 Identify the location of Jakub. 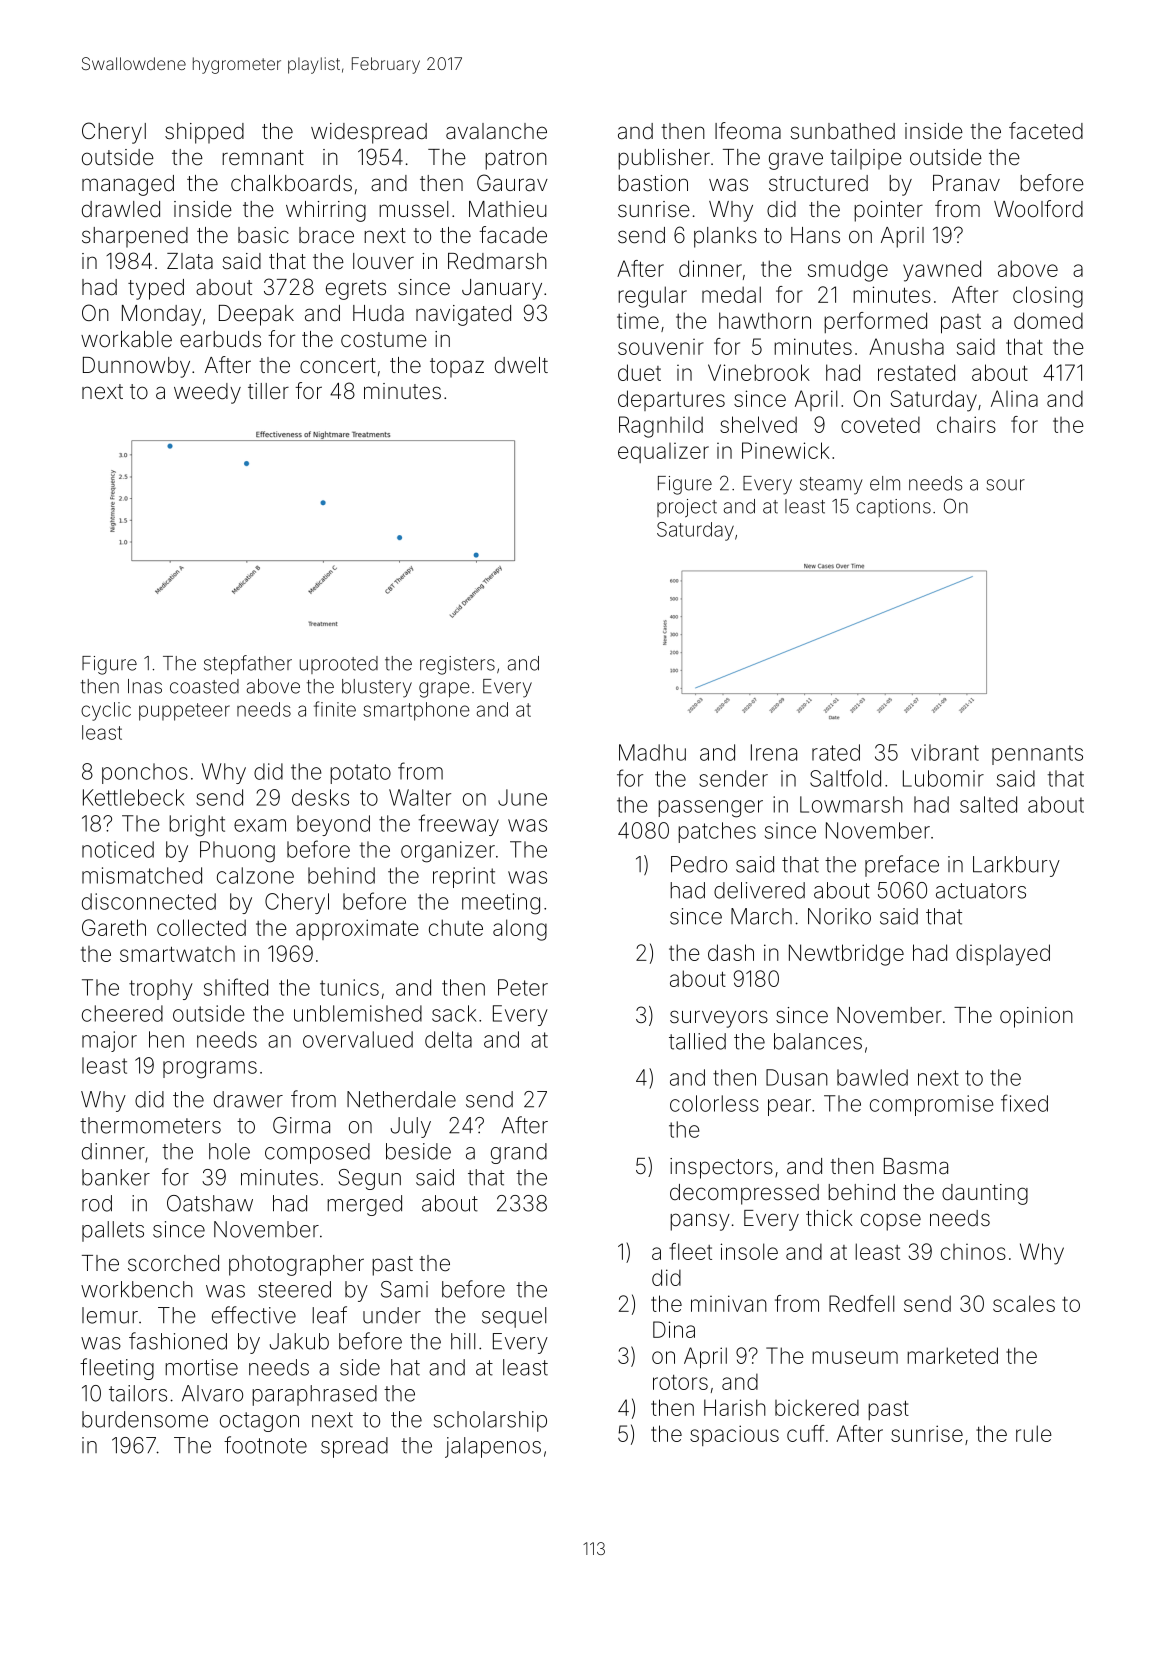
(299, 1341).
